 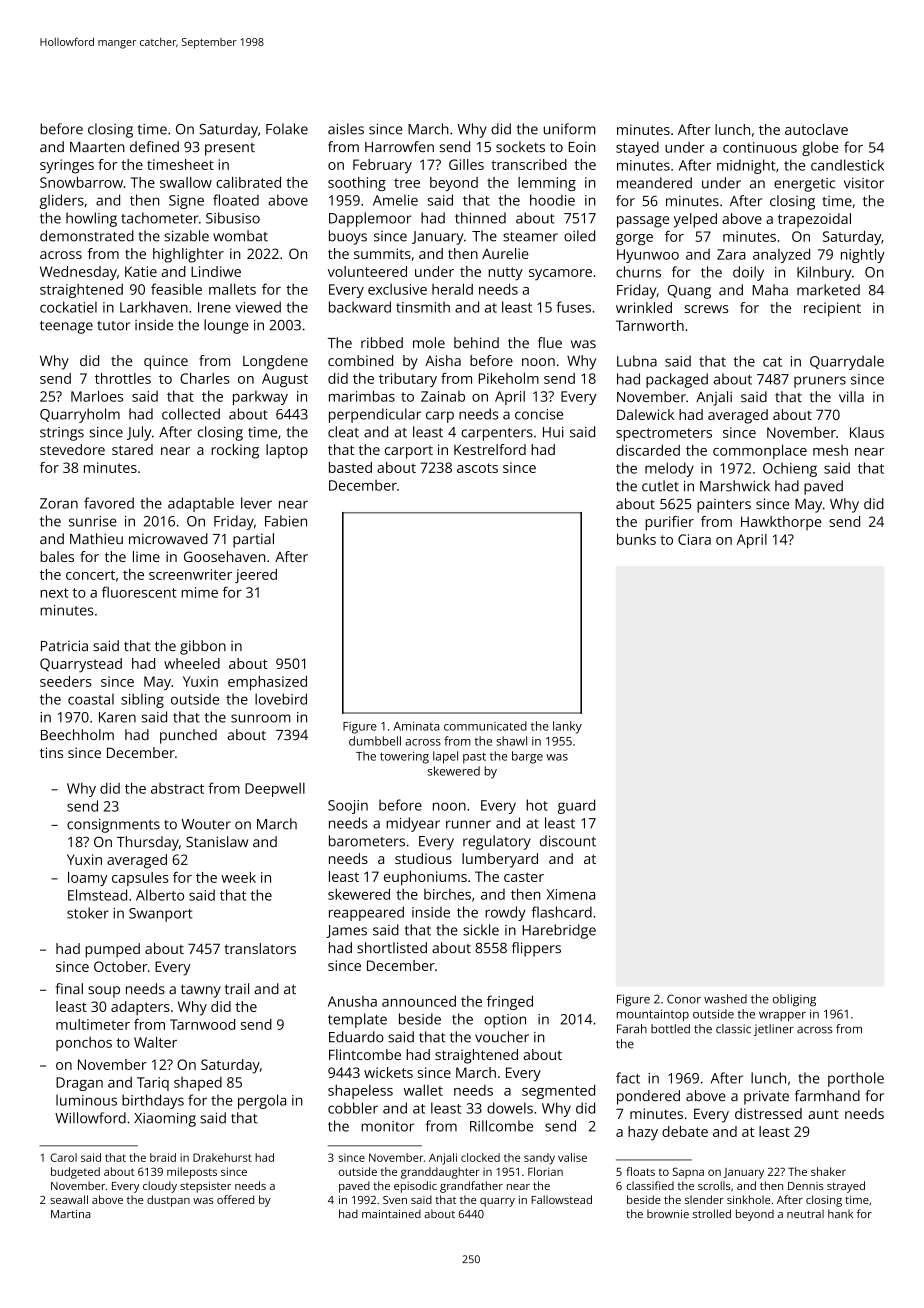 I want to click on next, so click(x=54, y=593).
